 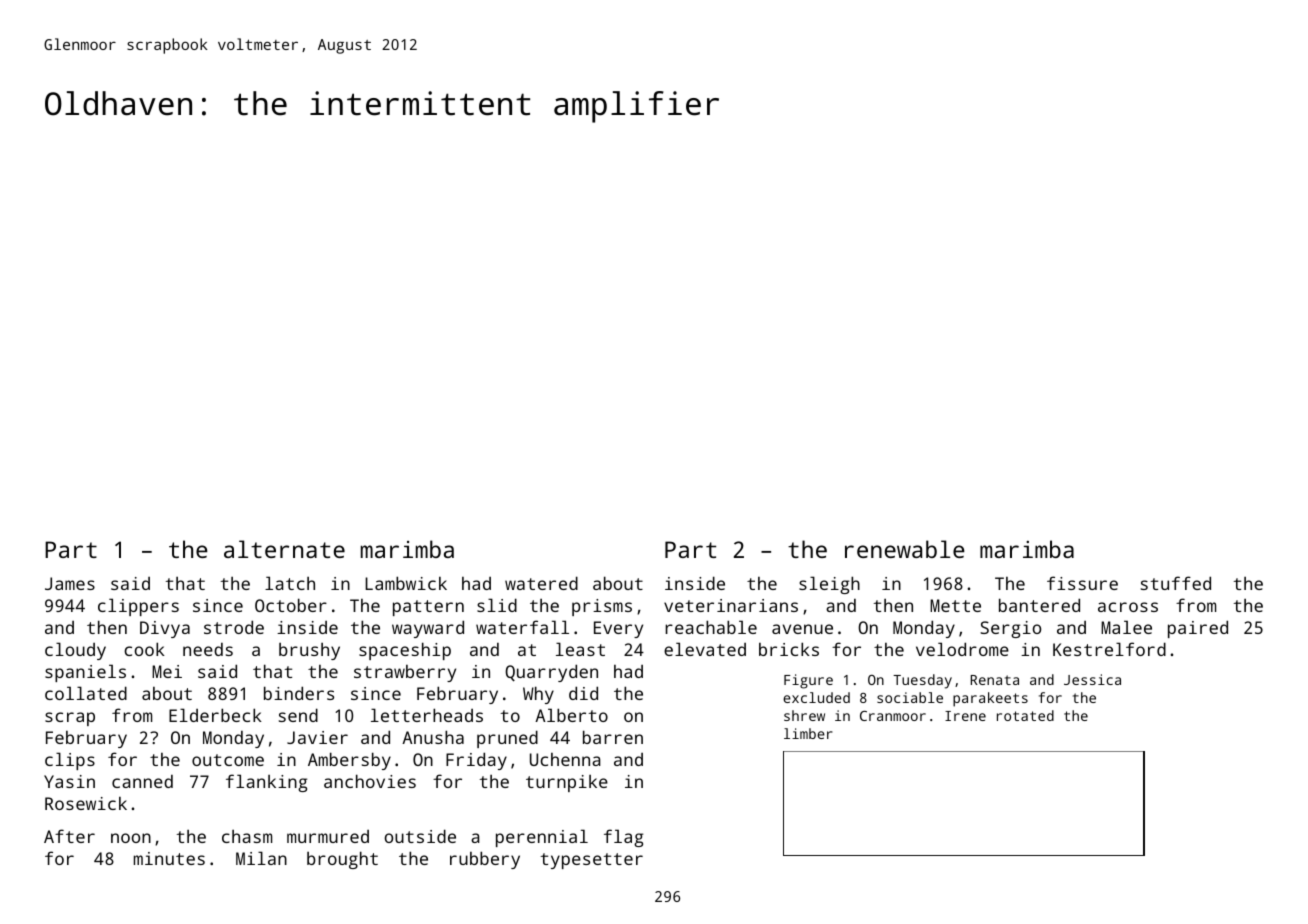 I want to click on turnpike, so click(x=567, y=783).
